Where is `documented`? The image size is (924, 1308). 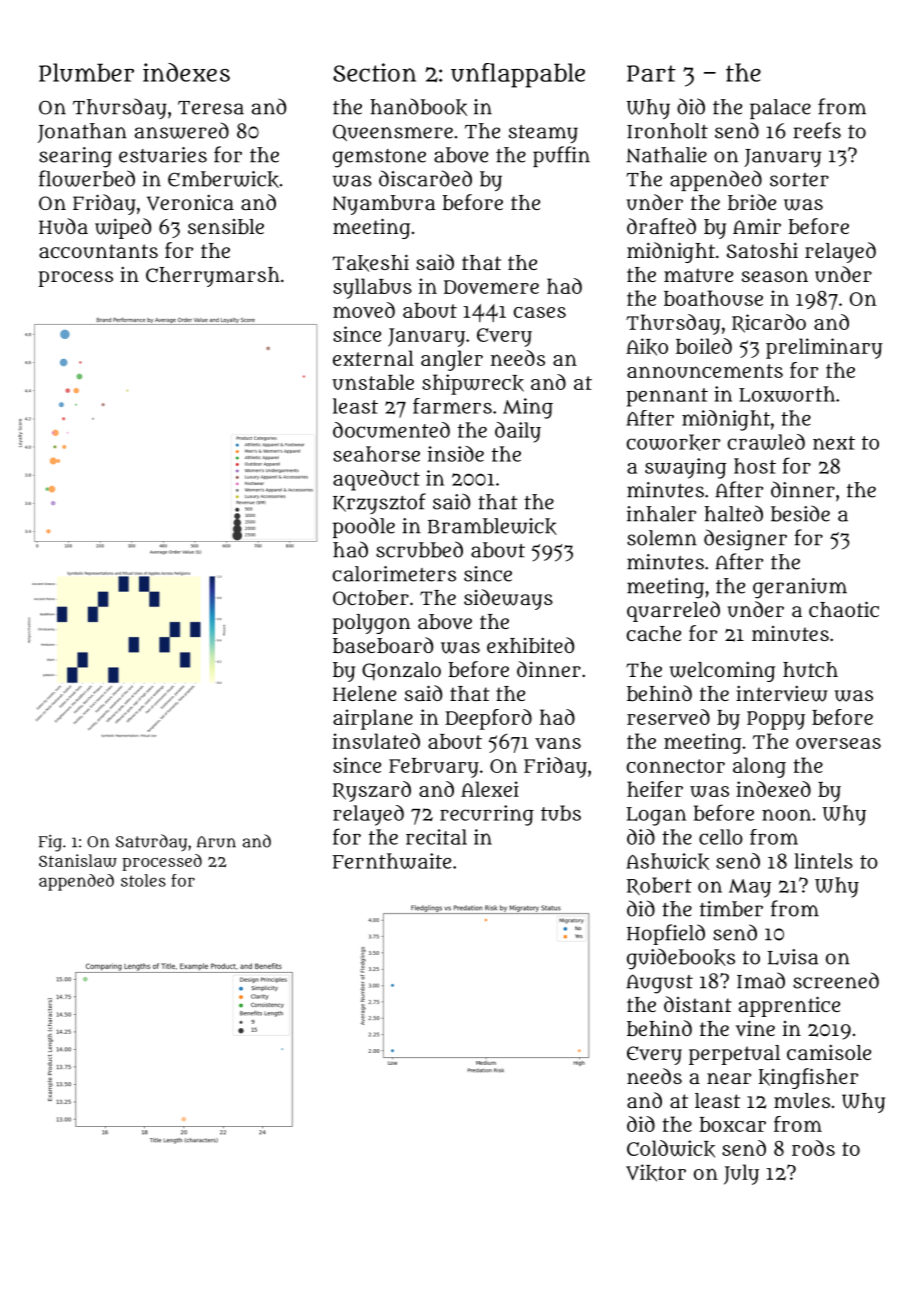 documented is located at coordinates (391, 430).
